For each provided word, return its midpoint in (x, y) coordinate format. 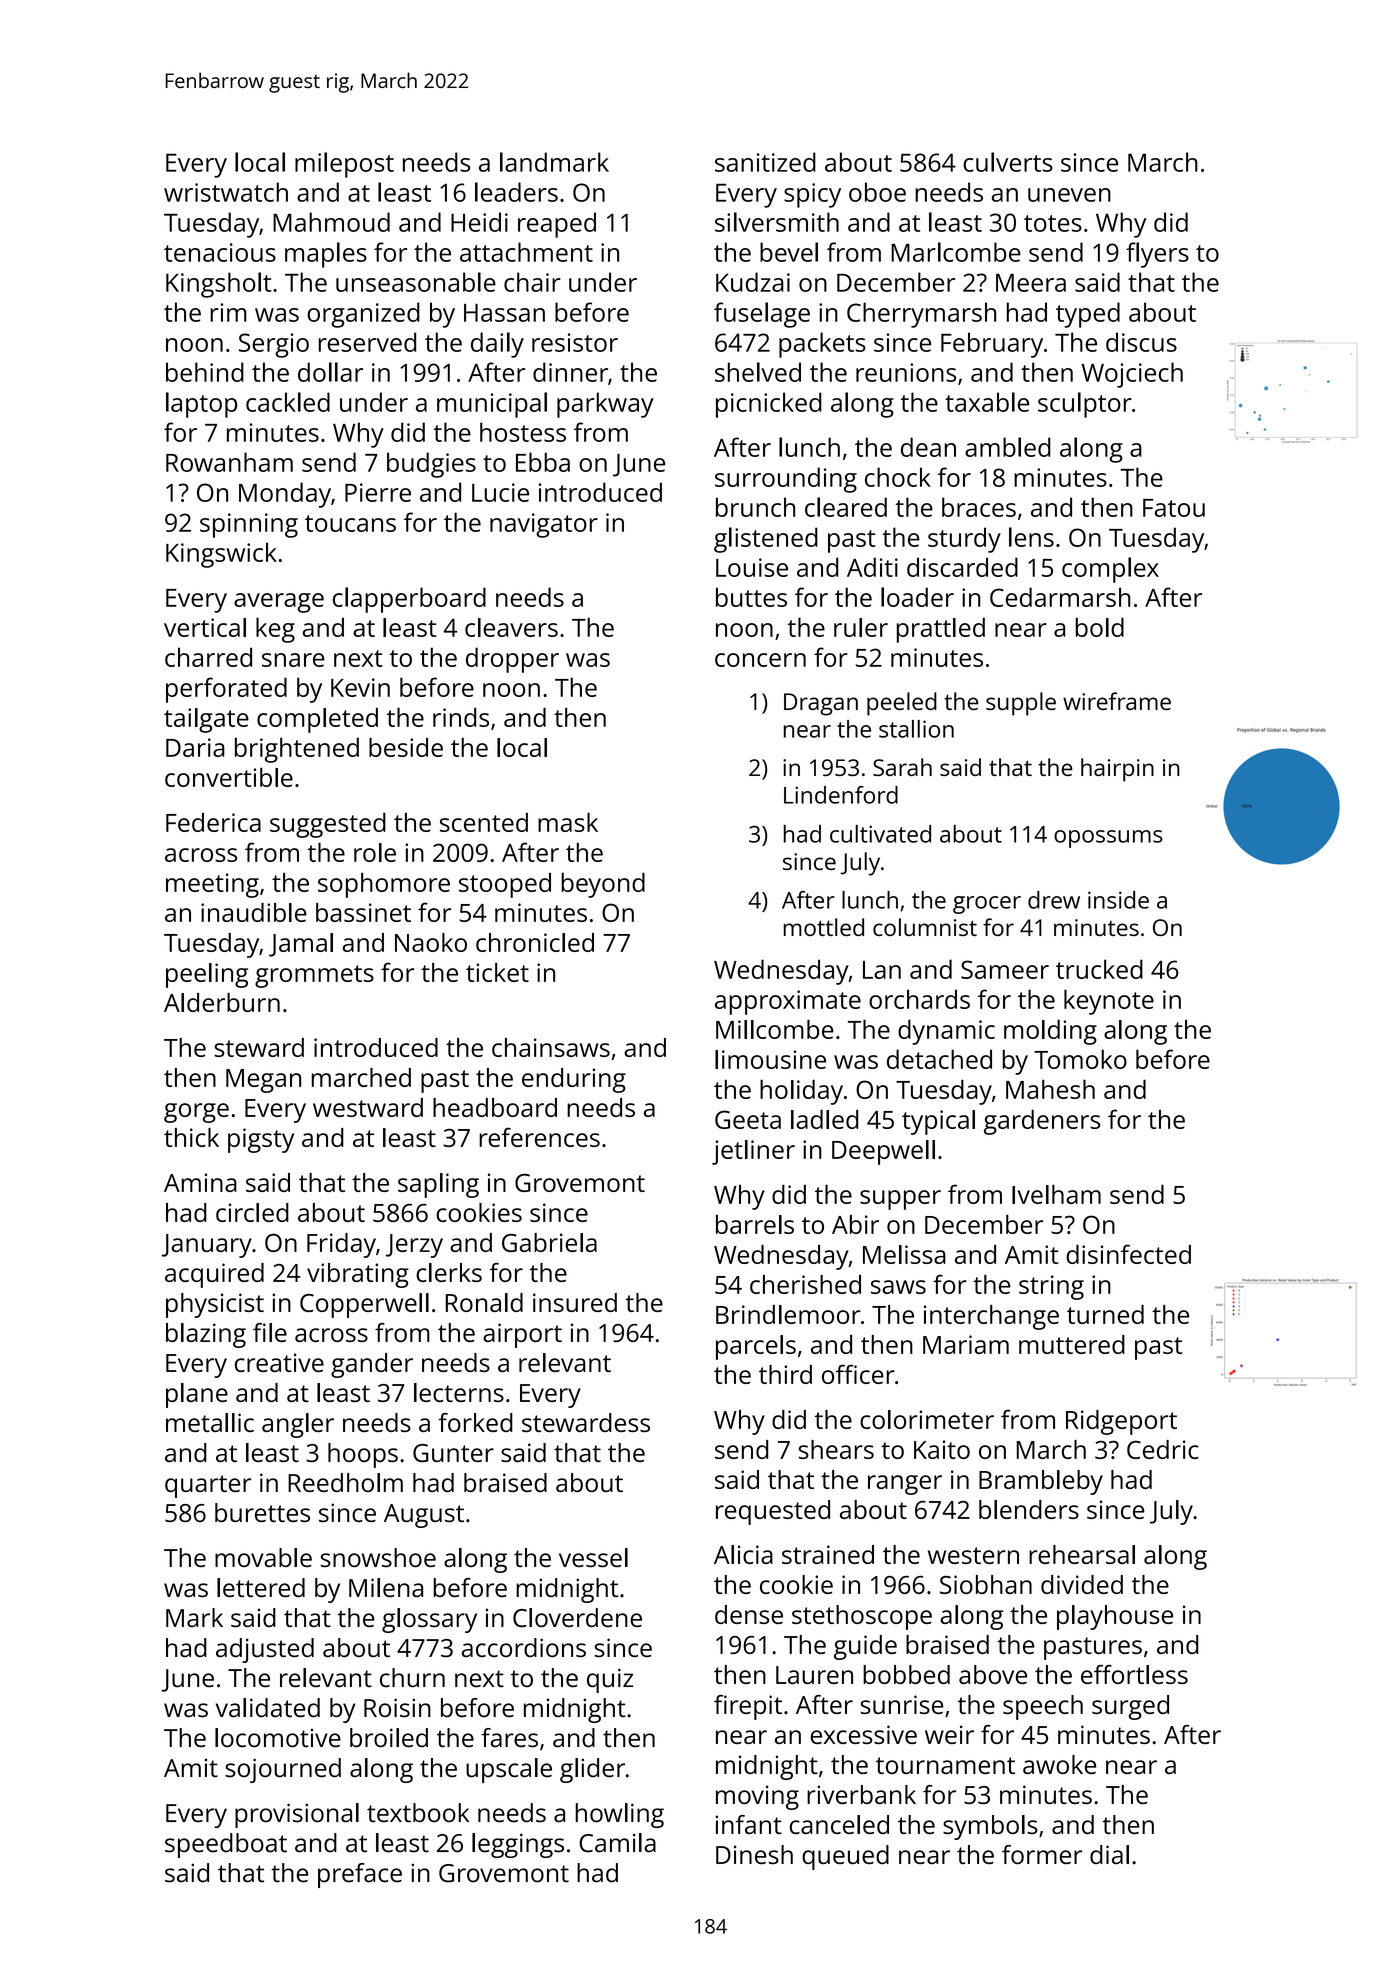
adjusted (265, 1650)
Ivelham (1056, 1194)
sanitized (765, 162)
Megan (263, 1081)
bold (1100, 627)
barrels (755, 1224)
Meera (1031, 283)
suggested (328, 825)
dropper (512, 660)
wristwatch (226, 192)
